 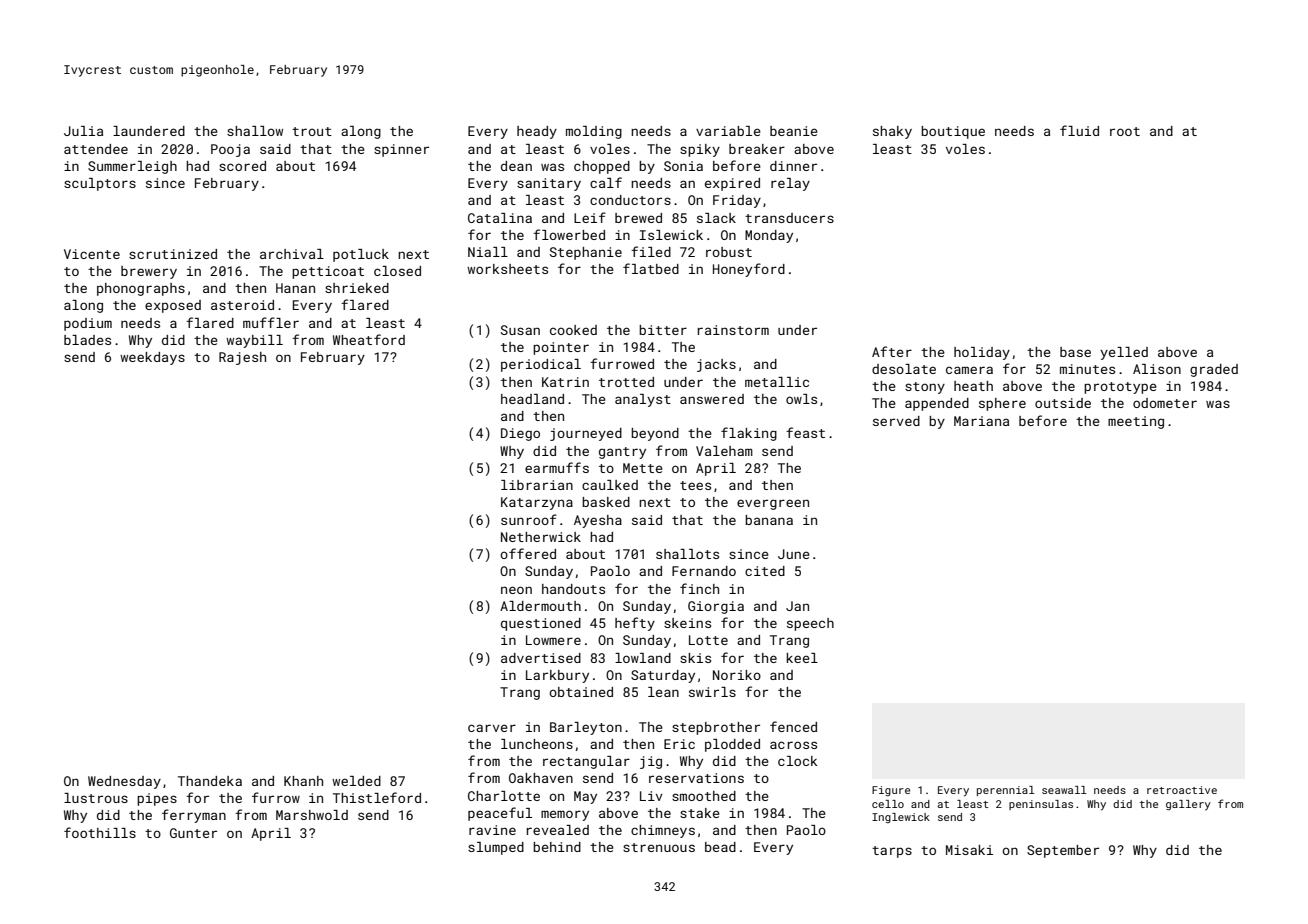 I want to click on welded, so click(x=356, y=781).
